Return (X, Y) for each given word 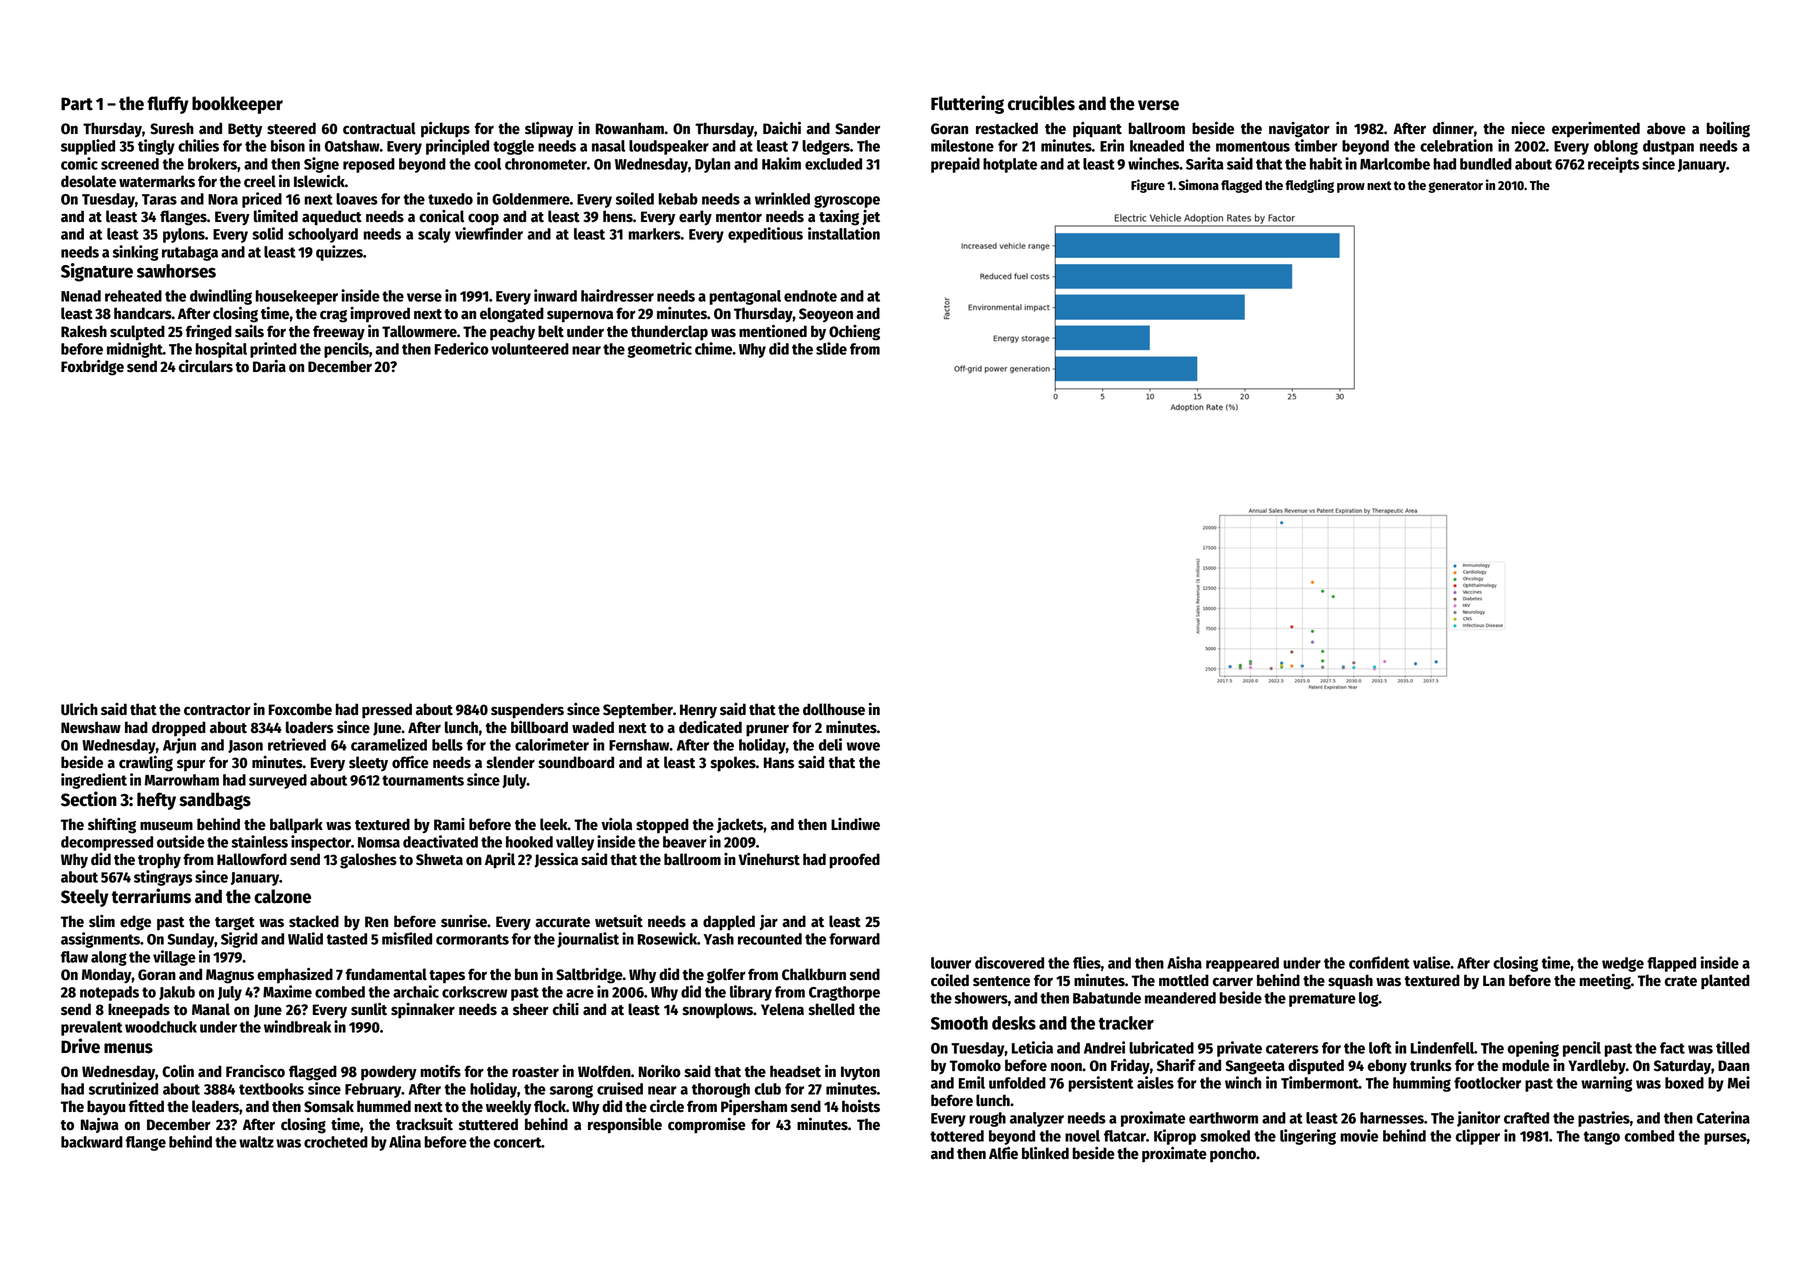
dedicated (710, 727)
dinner (1453, 128)
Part (77, 104)
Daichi (782, 128)
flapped (1671, 964)
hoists (861, 1106)
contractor (217, 710)
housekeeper (296, 297)
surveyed (278, 781)
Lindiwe (855, 824)
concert (518, 1142)
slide (831, 348)
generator (1455, 187)
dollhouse (834, 709)
